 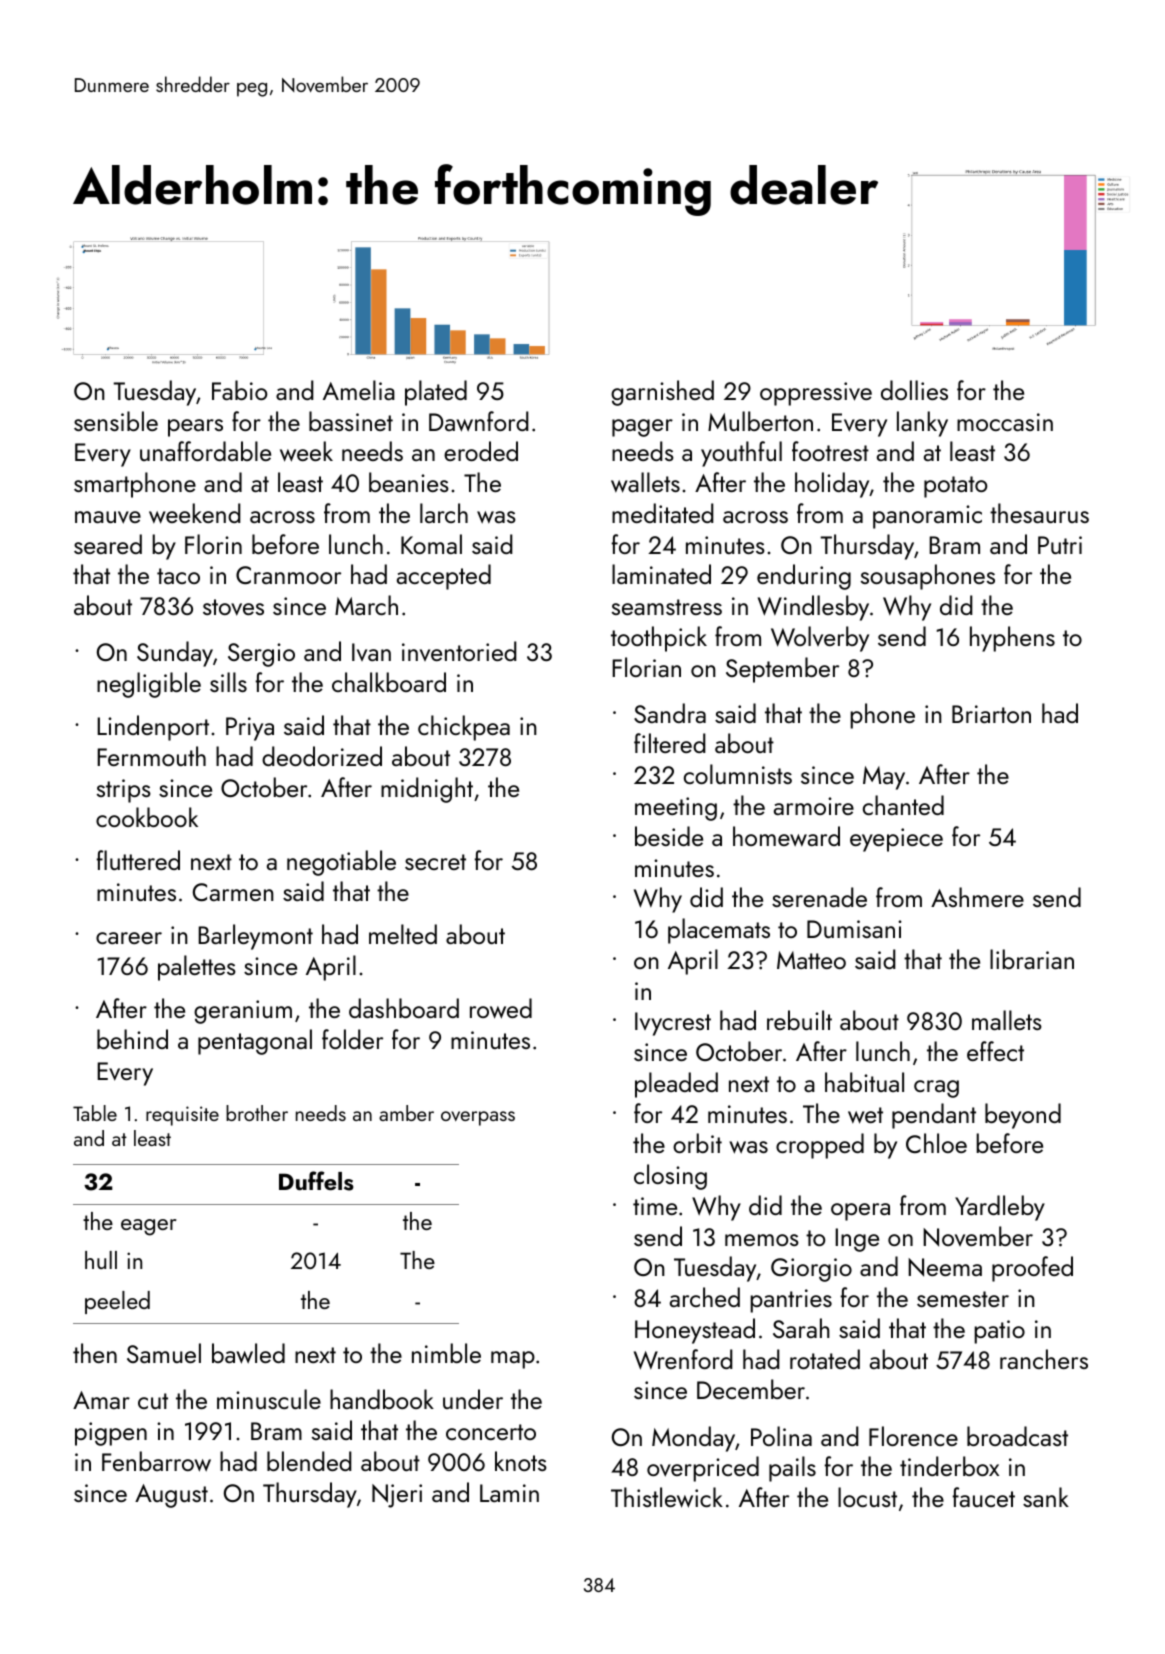 I want to click on orbit, so click(x=697, y=1143).
